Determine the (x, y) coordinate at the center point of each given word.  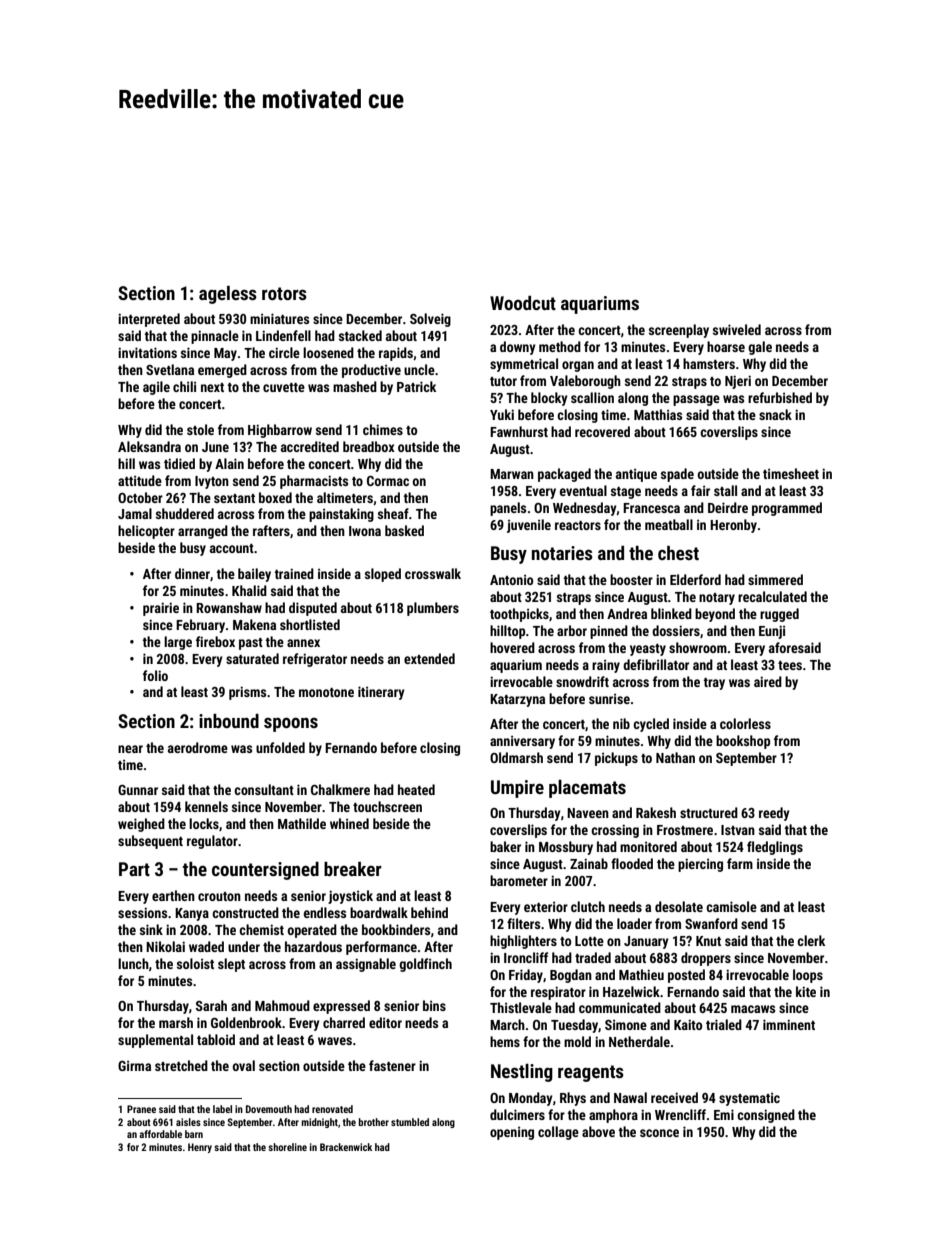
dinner (192, 573)
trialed (724, 1024)
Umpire (517, 789)
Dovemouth (269, 1109)
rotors (284, 293)
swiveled (737, 329)
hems (505, 1041)
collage (558, 1133)
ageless (228, 295)
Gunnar (138, 790)
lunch (133, 963)
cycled (651, 725)
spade (677, 475)
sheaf (393, 513)
